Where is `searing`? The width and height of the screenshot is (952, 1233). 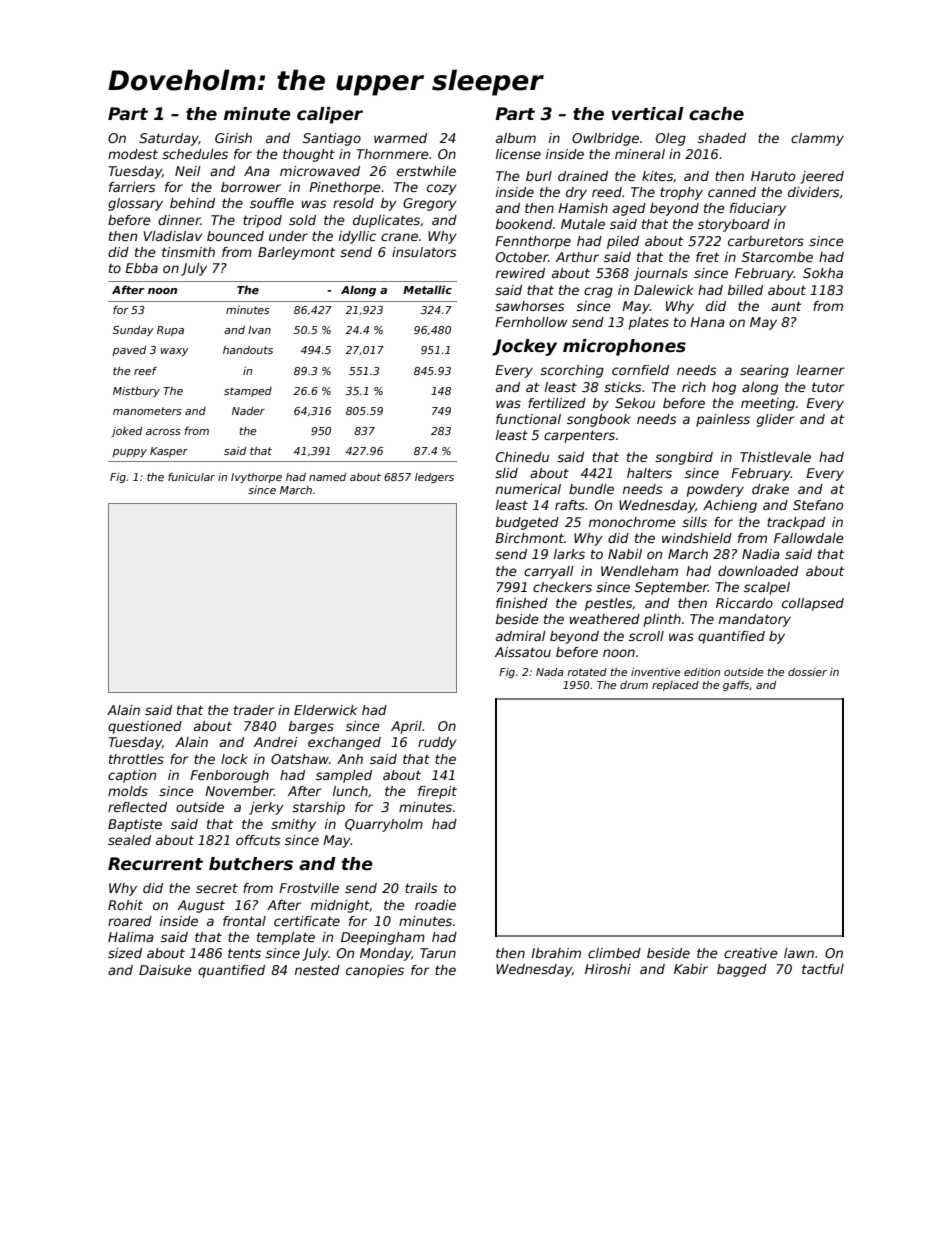
searing is located at coordinates (764, 371).
